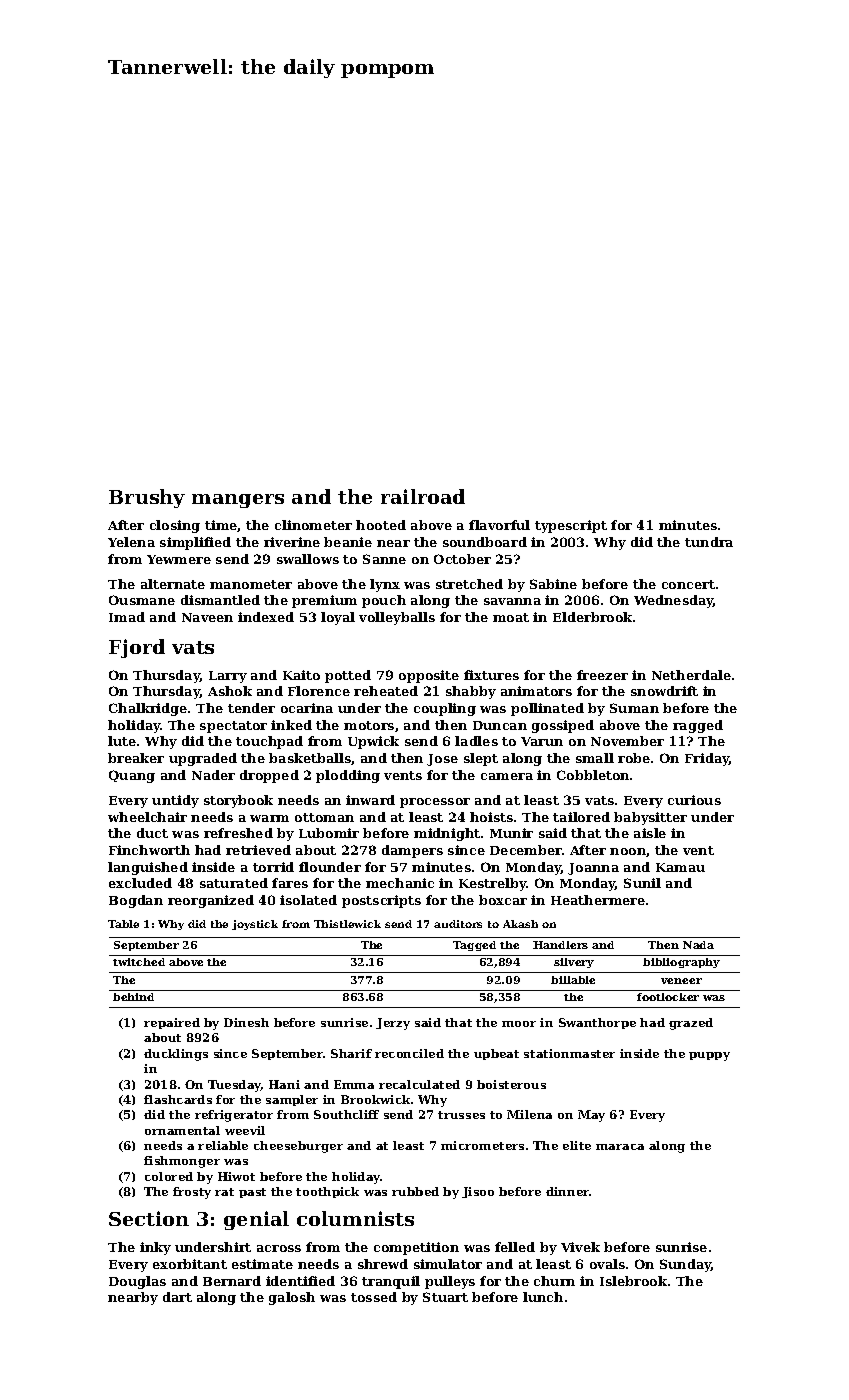 This document has height=1400, width=849. What do you see at coordinates (680, 867) in the document?
I see `Kamau` at bounding box center [680, 867].
